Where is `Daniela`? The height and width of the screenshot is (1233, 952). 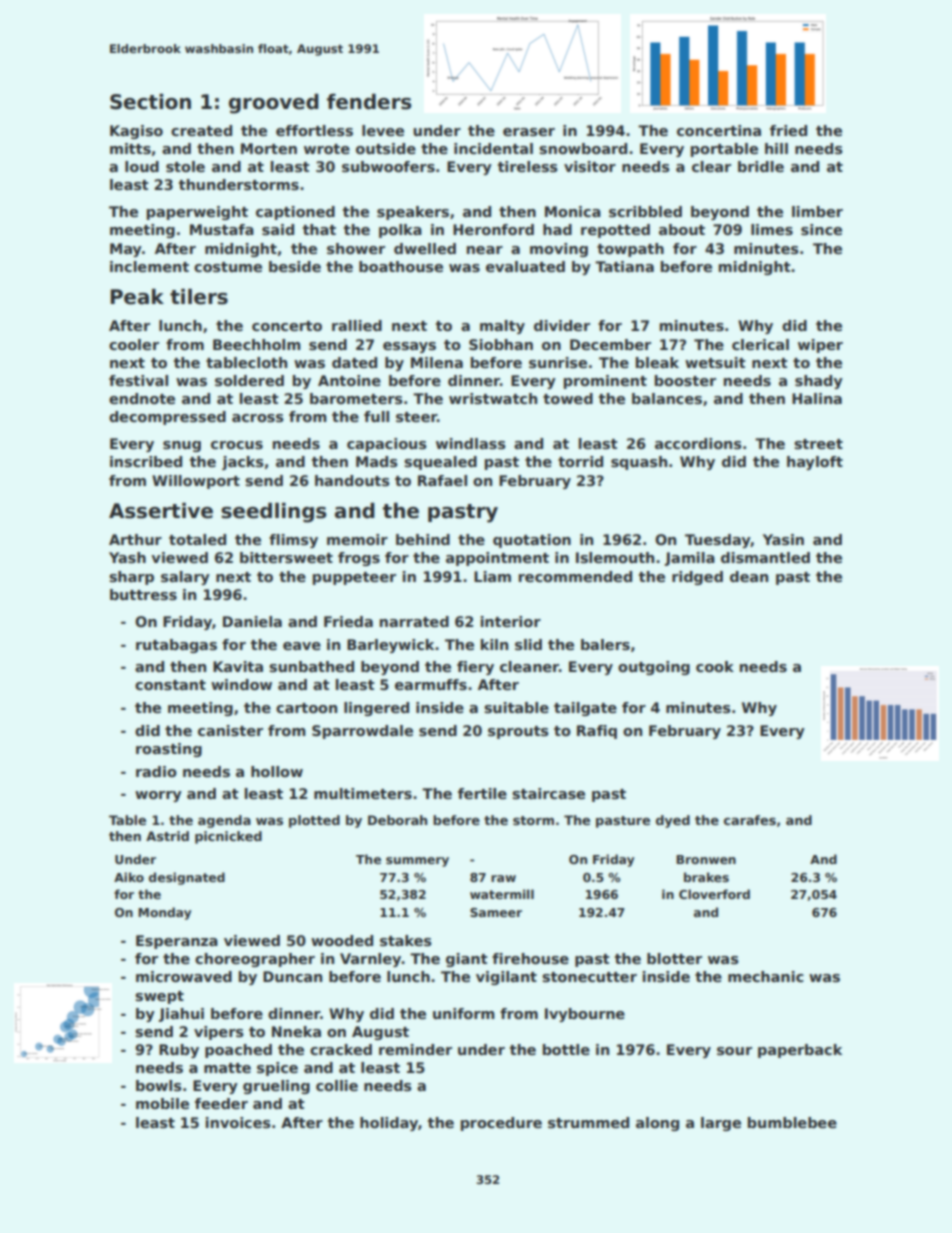
Daniela is located at coordinates (252, 621).
